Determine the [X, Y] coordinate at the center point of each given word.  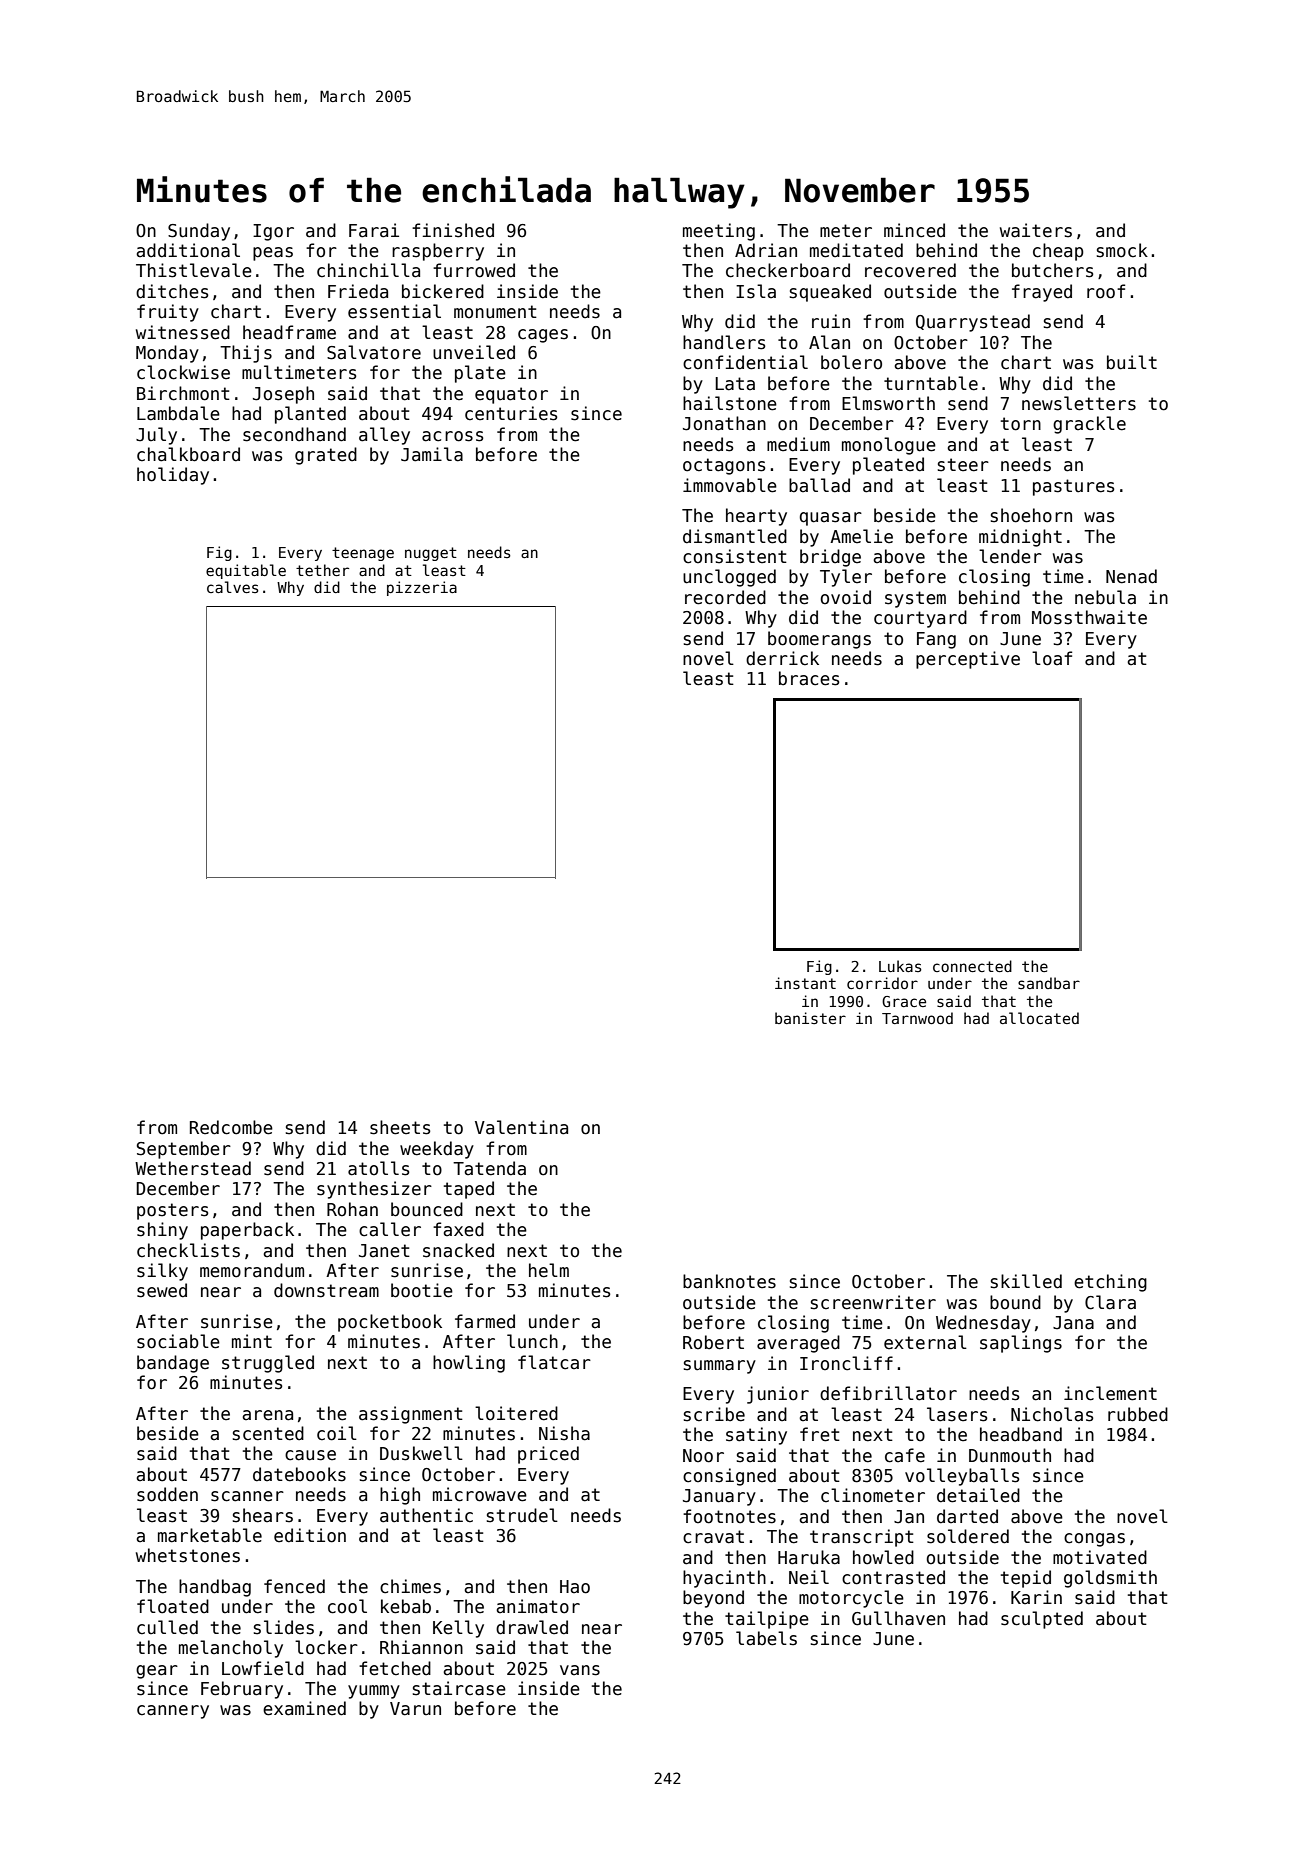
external [925, 1342]
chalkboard [188, 454]
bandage [173, 1364]
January [719, 1497]
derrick [782, 658]
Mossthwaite [1089, 617]
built [1132, 362]
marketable [210, 1535]
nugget [431, 554]
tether [322, 570]
